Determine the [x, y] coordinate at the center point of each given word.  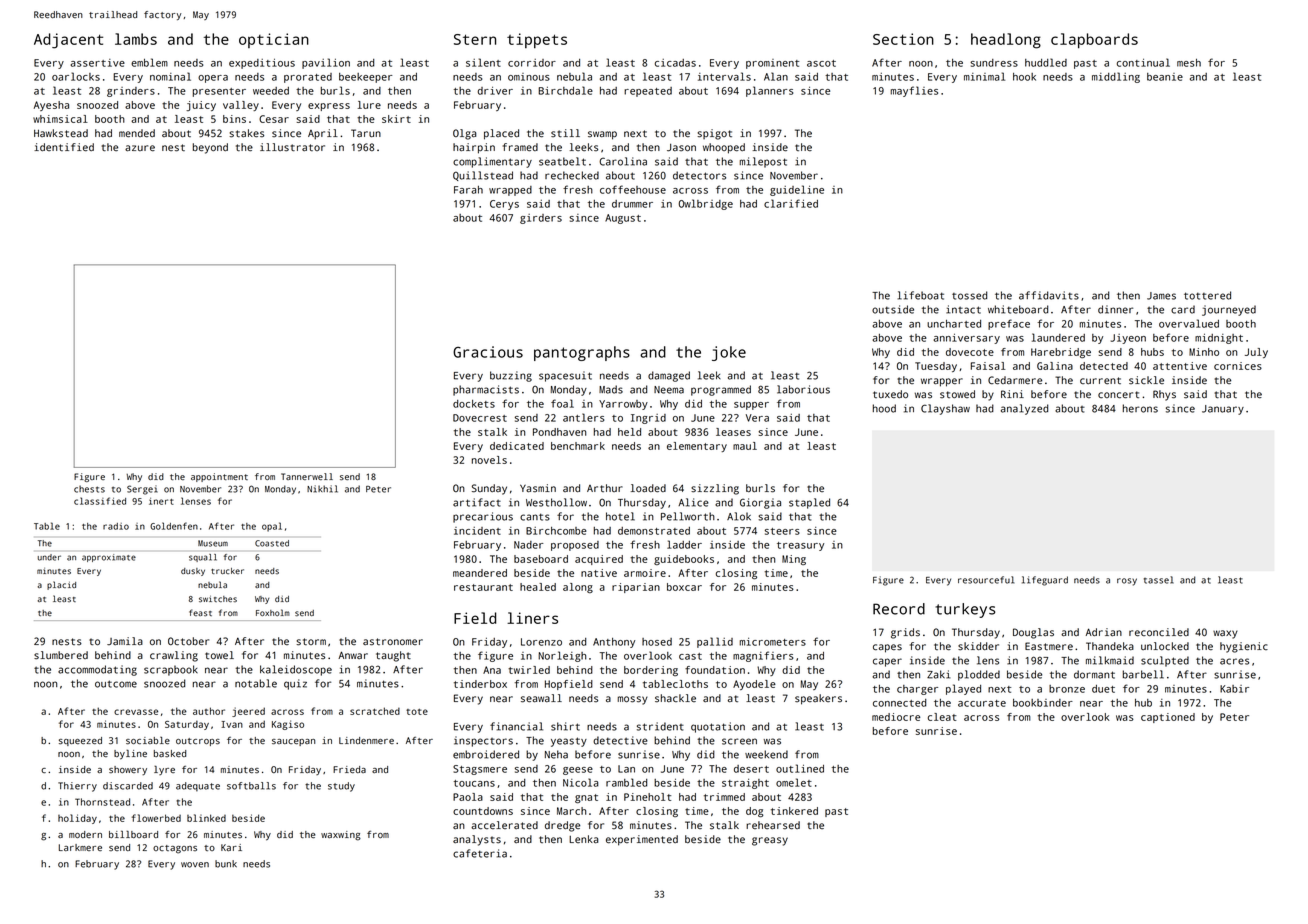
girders [541, 219]
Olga [465, 134]
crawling [174, 656]
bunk [226, 864]
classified [100, 501]
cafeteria [480, 853]
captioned [1168, 718]
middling [1116, 77]
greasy [770, 841]
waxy [1225, 634]
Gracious [488, 352]
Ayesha [51, 106]
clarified [791, 203]
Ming [794, 560]
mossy [633, 700]
